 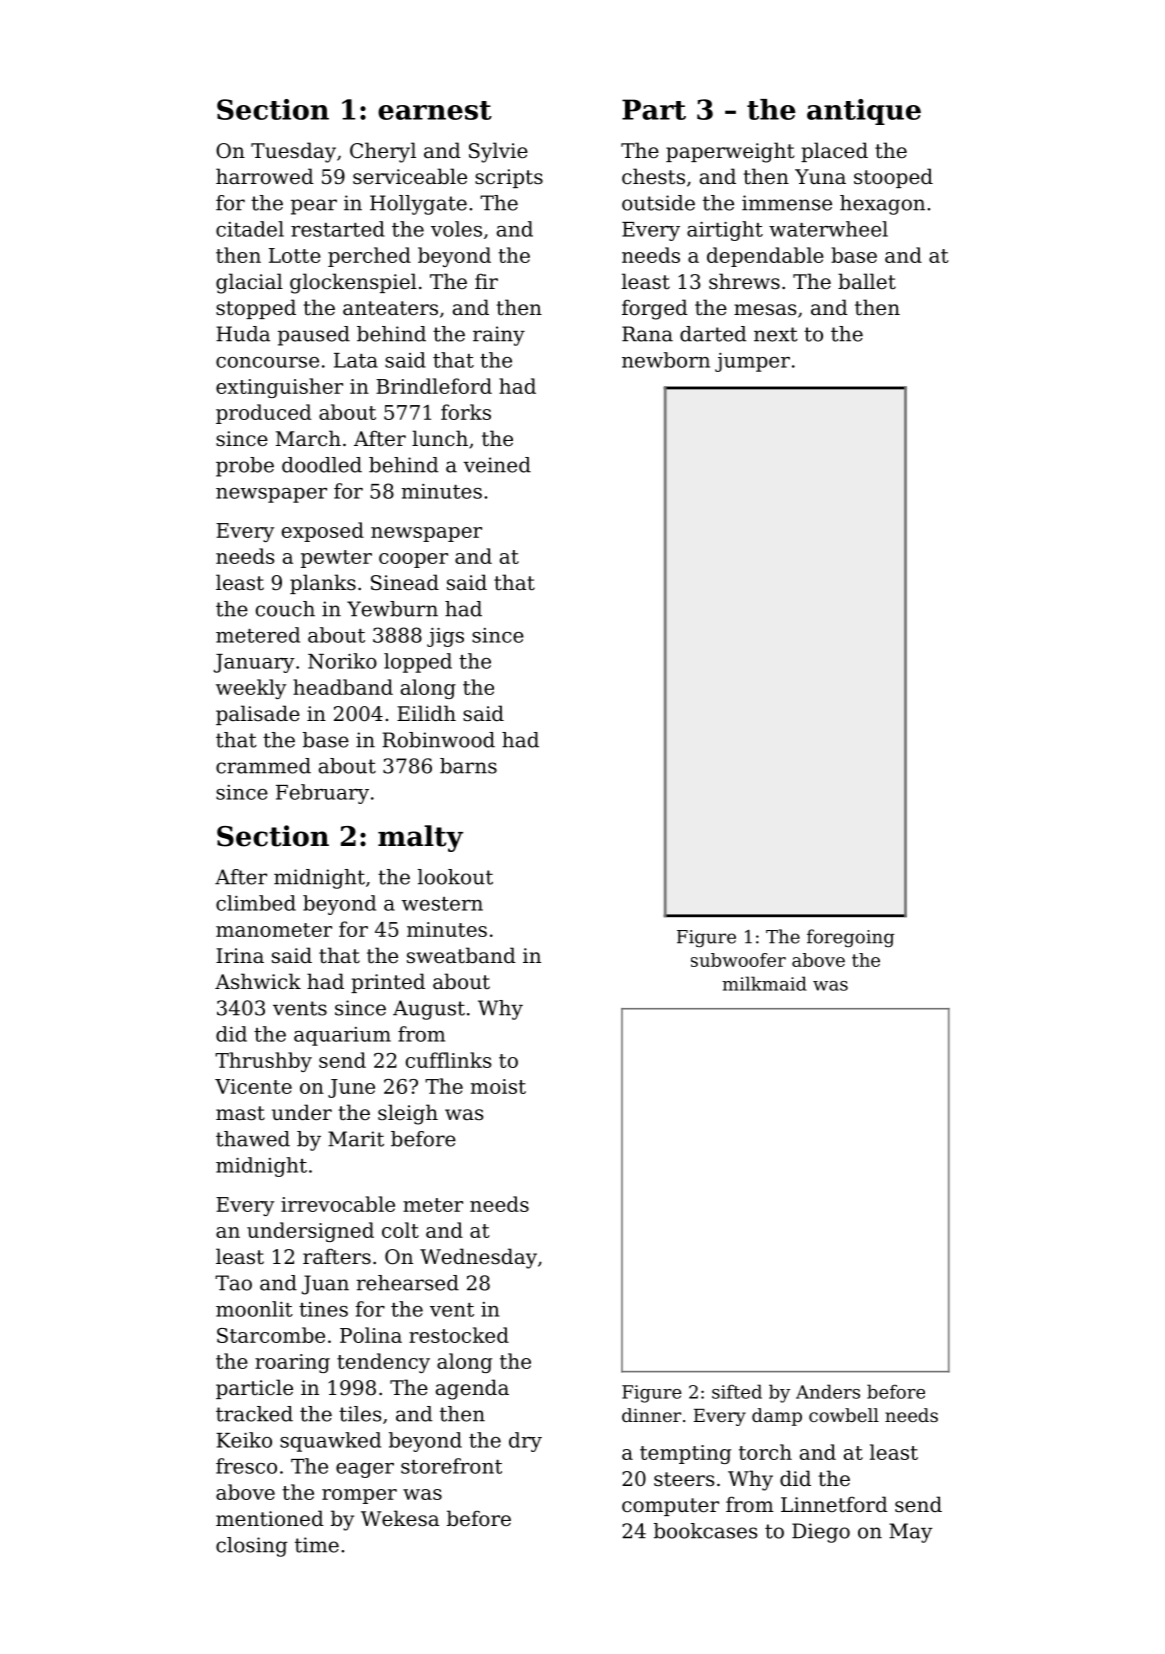 What do you see at coordinates (392, 609) in the page?
I see `Yewburn` at bounding box center [392, 609].
